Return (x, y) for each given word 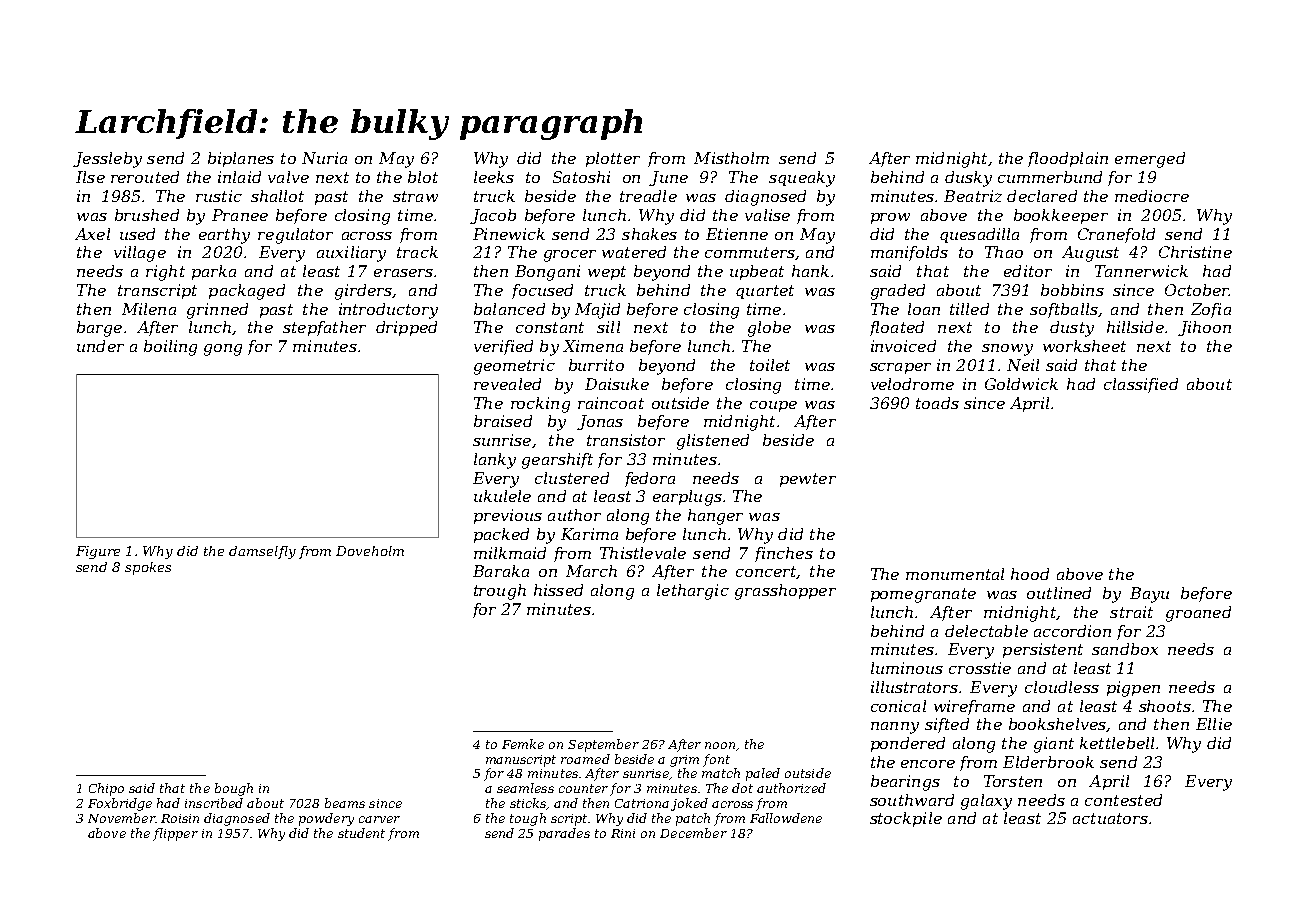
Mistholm (731, 158)
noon (720, 745)
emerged (1150, 160)
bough (234, 789)
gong (223, 350)
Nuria (324, 158)
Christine (1195, 252)
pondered (908, 744)
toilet (770, 365)
